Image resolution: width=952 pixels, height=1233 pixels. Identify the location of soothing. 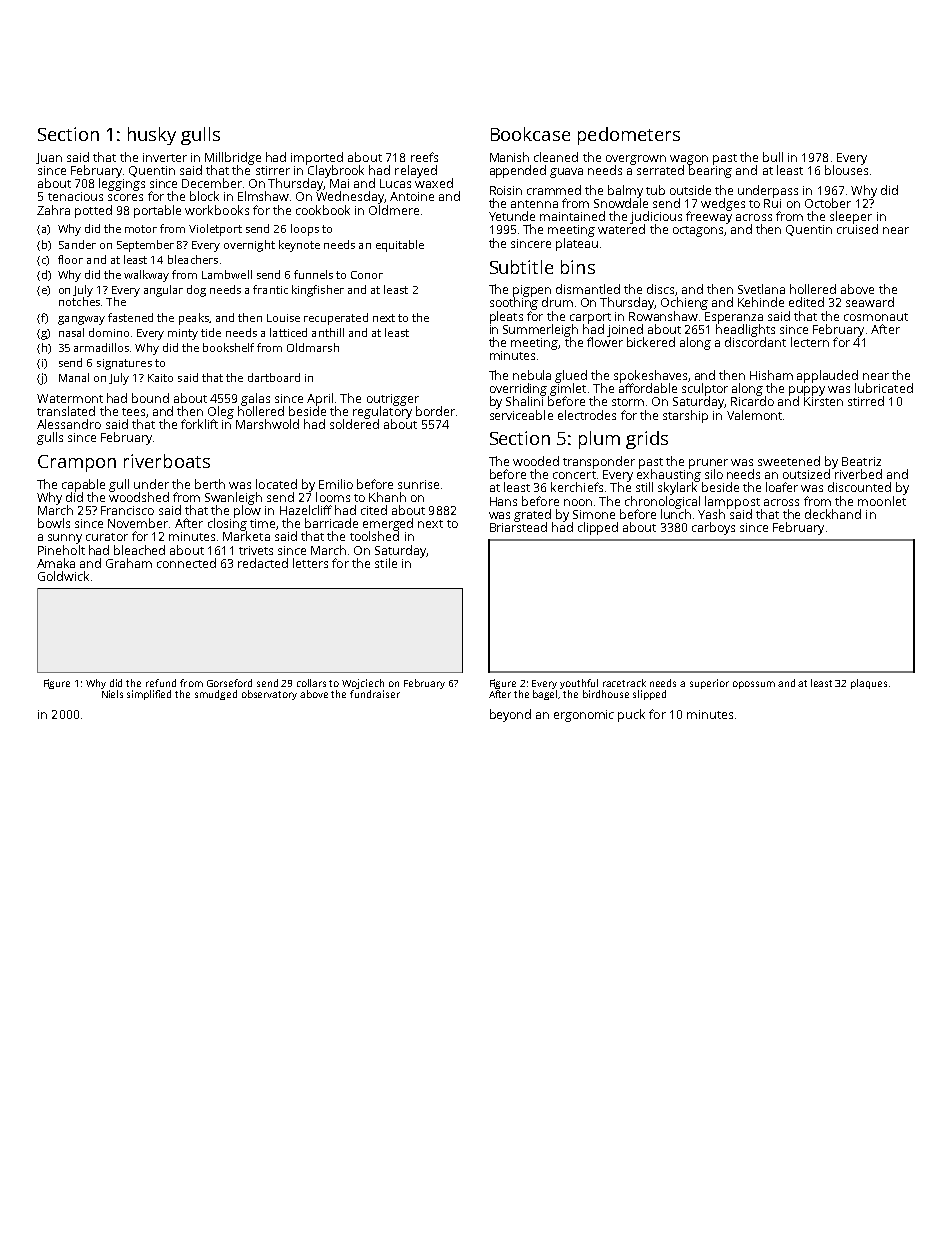
(514, 303).
